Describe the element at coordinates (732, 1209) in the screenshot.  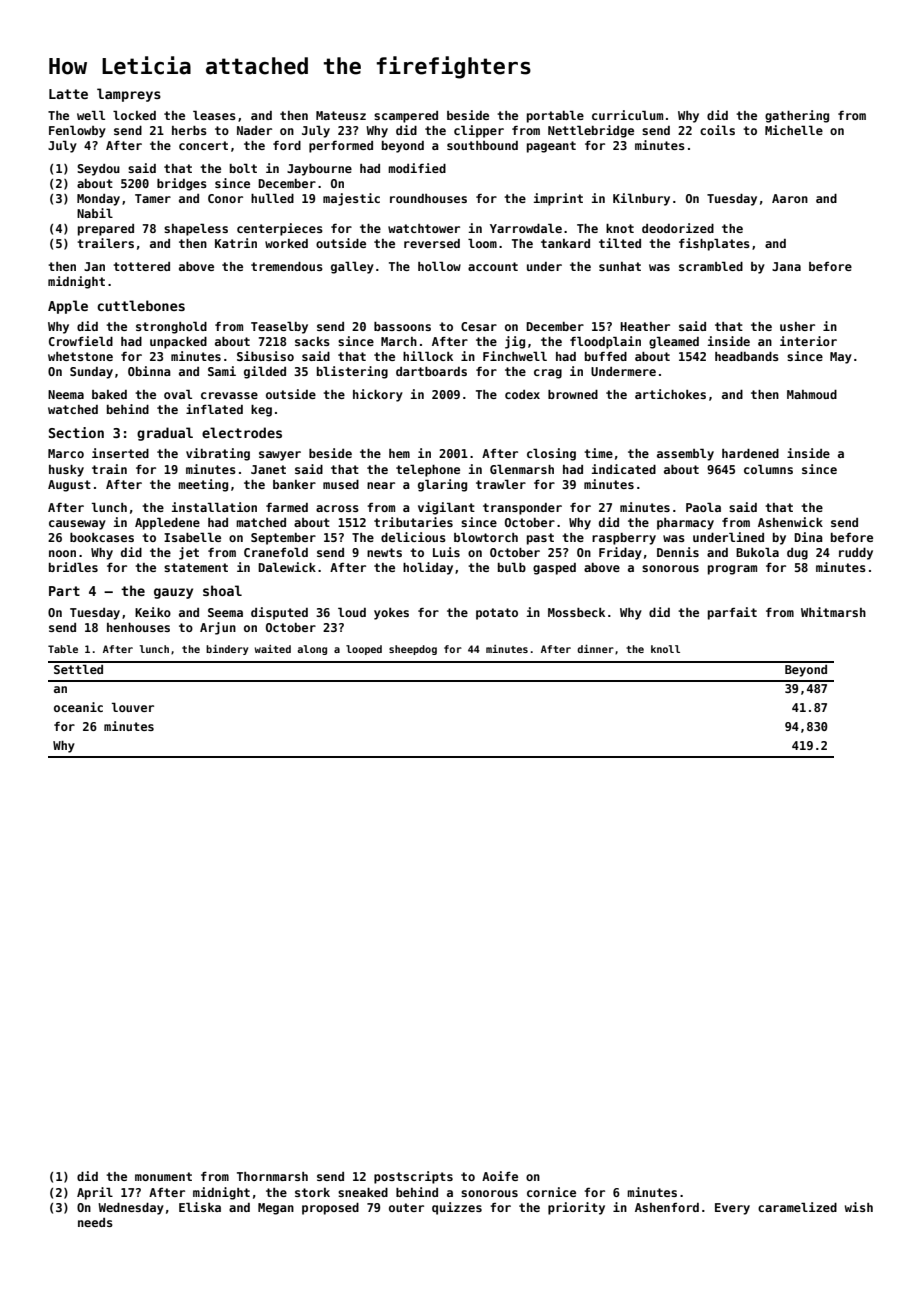
I see `Every` at that location.
